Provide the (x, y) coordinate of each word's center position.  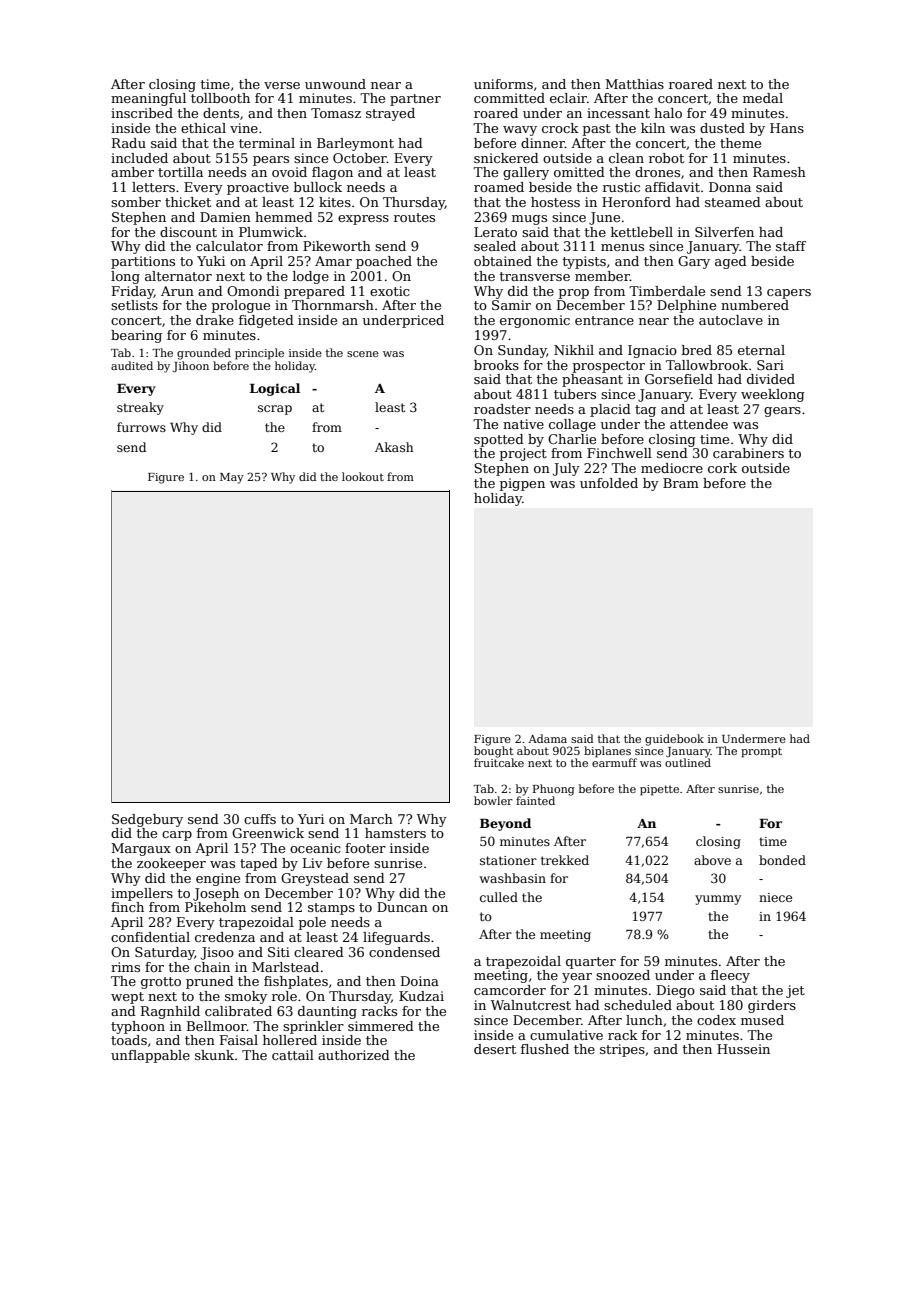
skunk (214, 1055)
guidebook (674, 740)
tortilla (180, 172)
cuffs (260, 819)
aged (731, 262)
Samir (511, 305)
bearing (136, 336)
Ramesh (779, 172)
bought (493, 752)
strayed (390, 114)
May (232, 478)
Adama (548, 738)
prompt (761, 752)
